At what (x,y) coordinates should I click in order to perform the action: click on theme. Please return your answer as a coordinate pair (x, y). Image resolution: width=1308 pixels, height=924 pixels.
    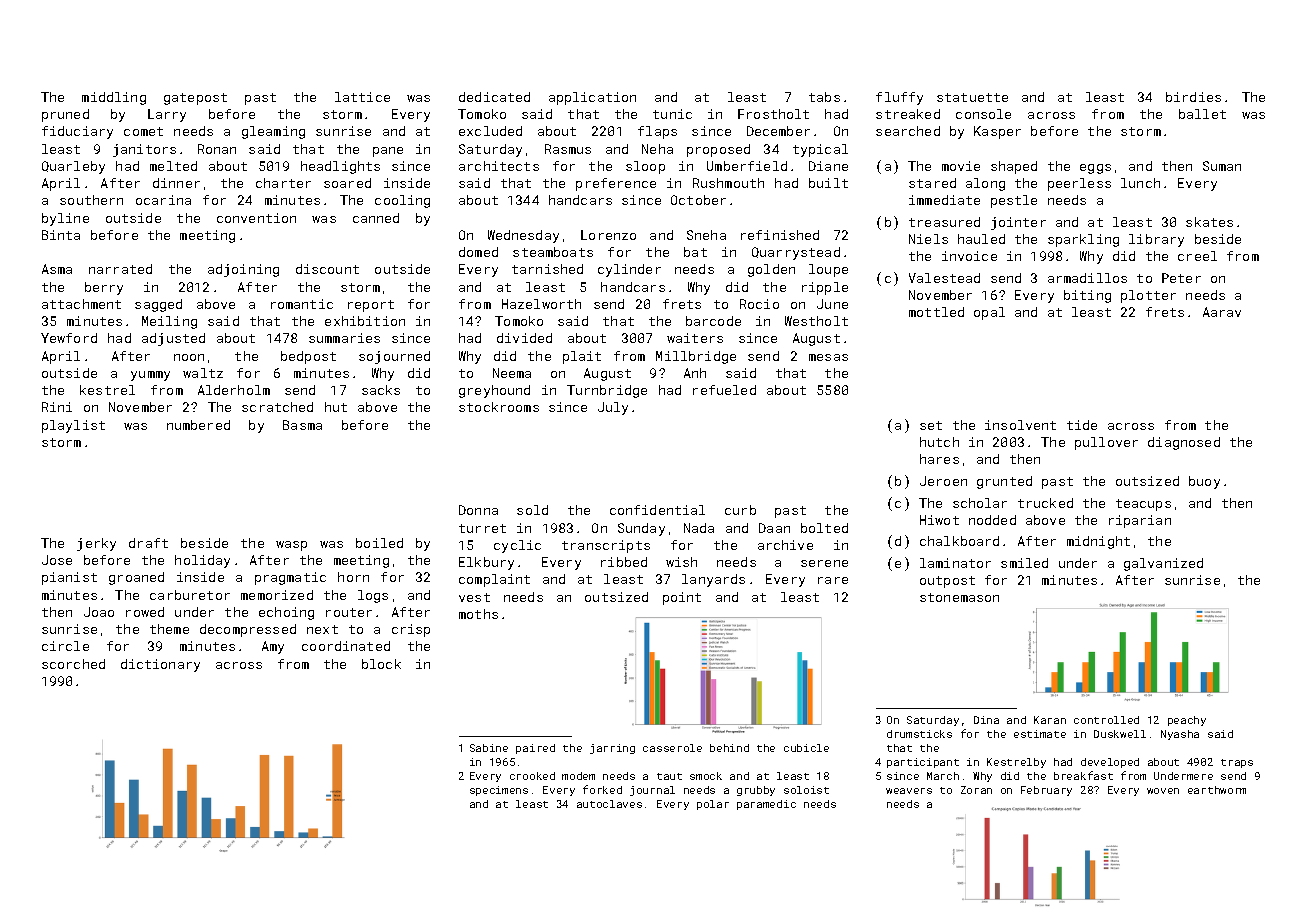
    Looking at the image, I should click on (169, 629).
